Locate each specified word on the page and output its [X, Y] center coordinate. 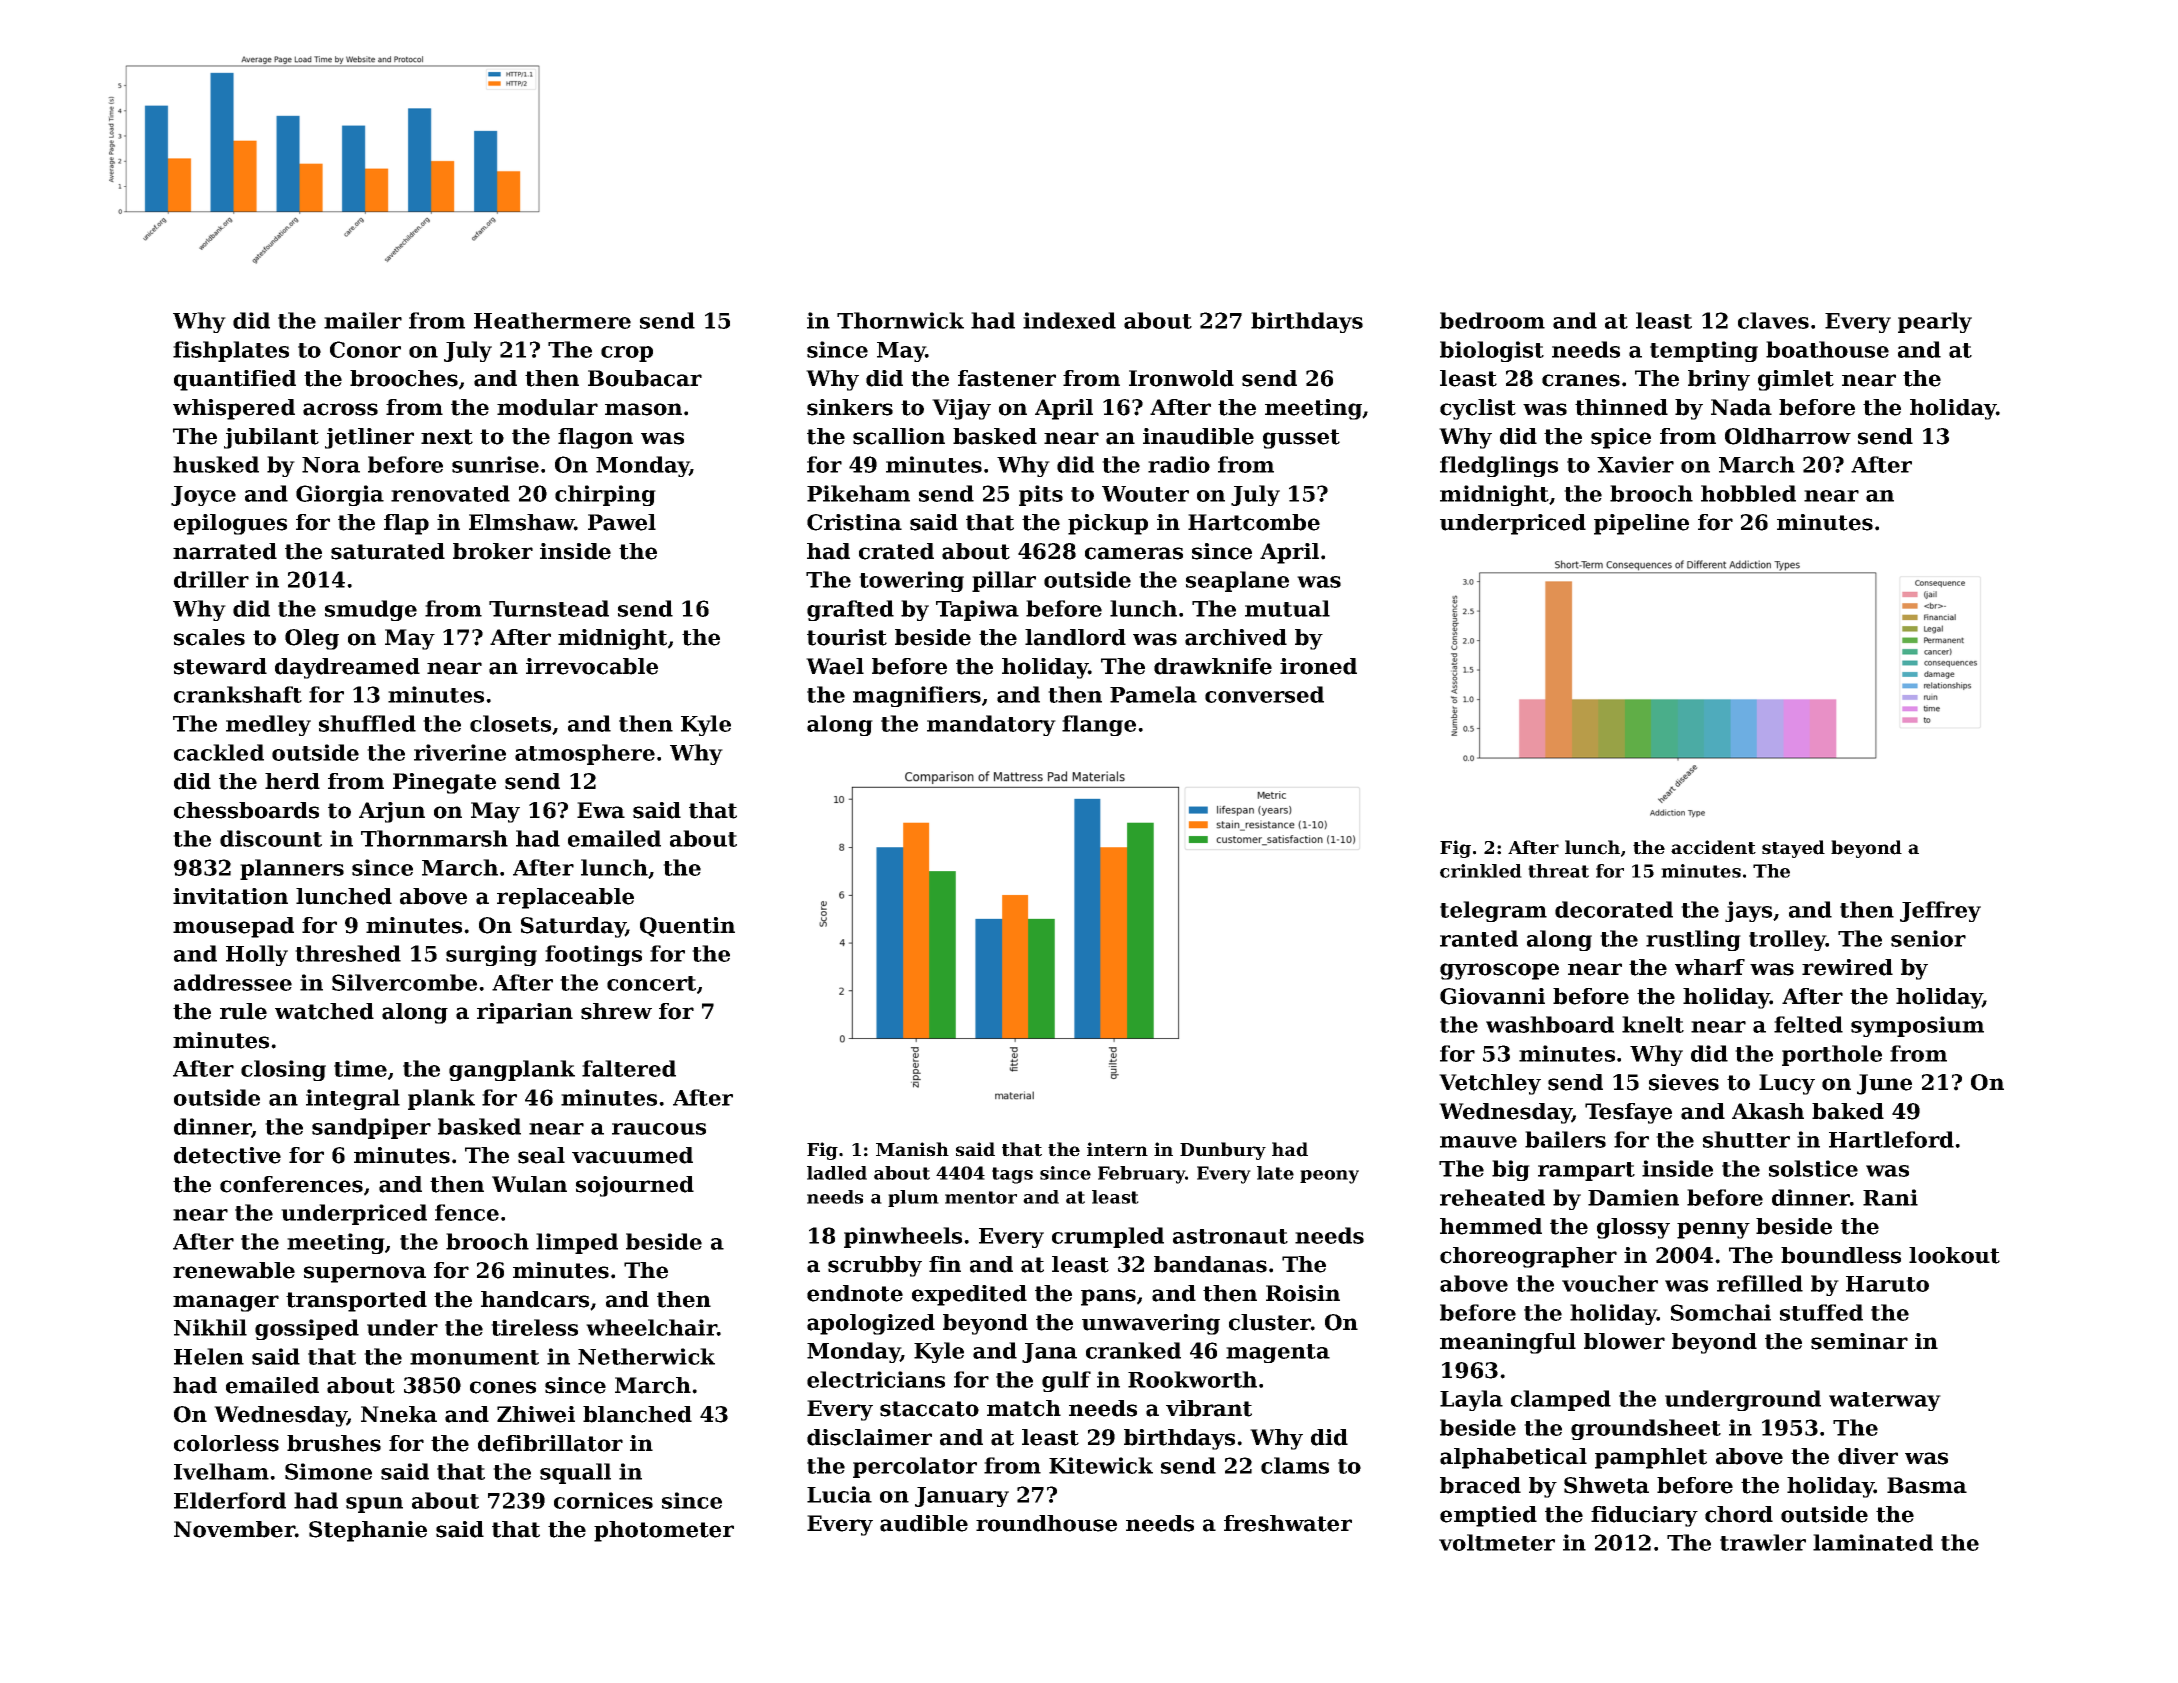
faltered [629, 1068]
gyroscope [1499, 971]
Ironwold [1181, 378]
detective [227, 1155]
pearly [1935, 322]
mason [643, 409]
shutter [1746, 1139]
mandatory [991, 725]
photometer [664, 1531]
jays [1748, 911]
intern [1117, 1149]
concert [651, 983]
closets [510, 723]
